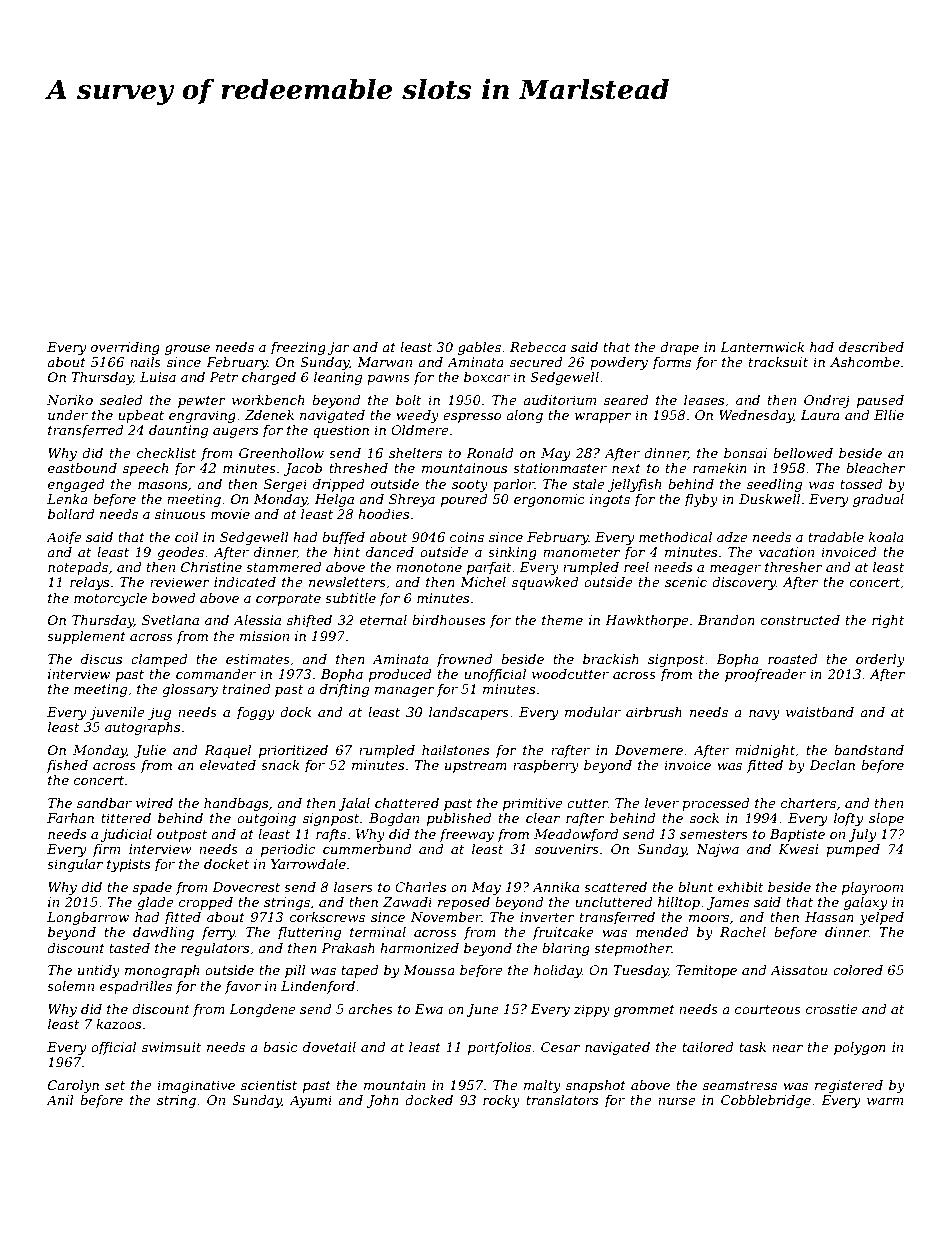 This image has width=952, height=1233. What do you see at coordinates (610, 500) in the image?
I see `ingots` at bounding box center [610, 500].
